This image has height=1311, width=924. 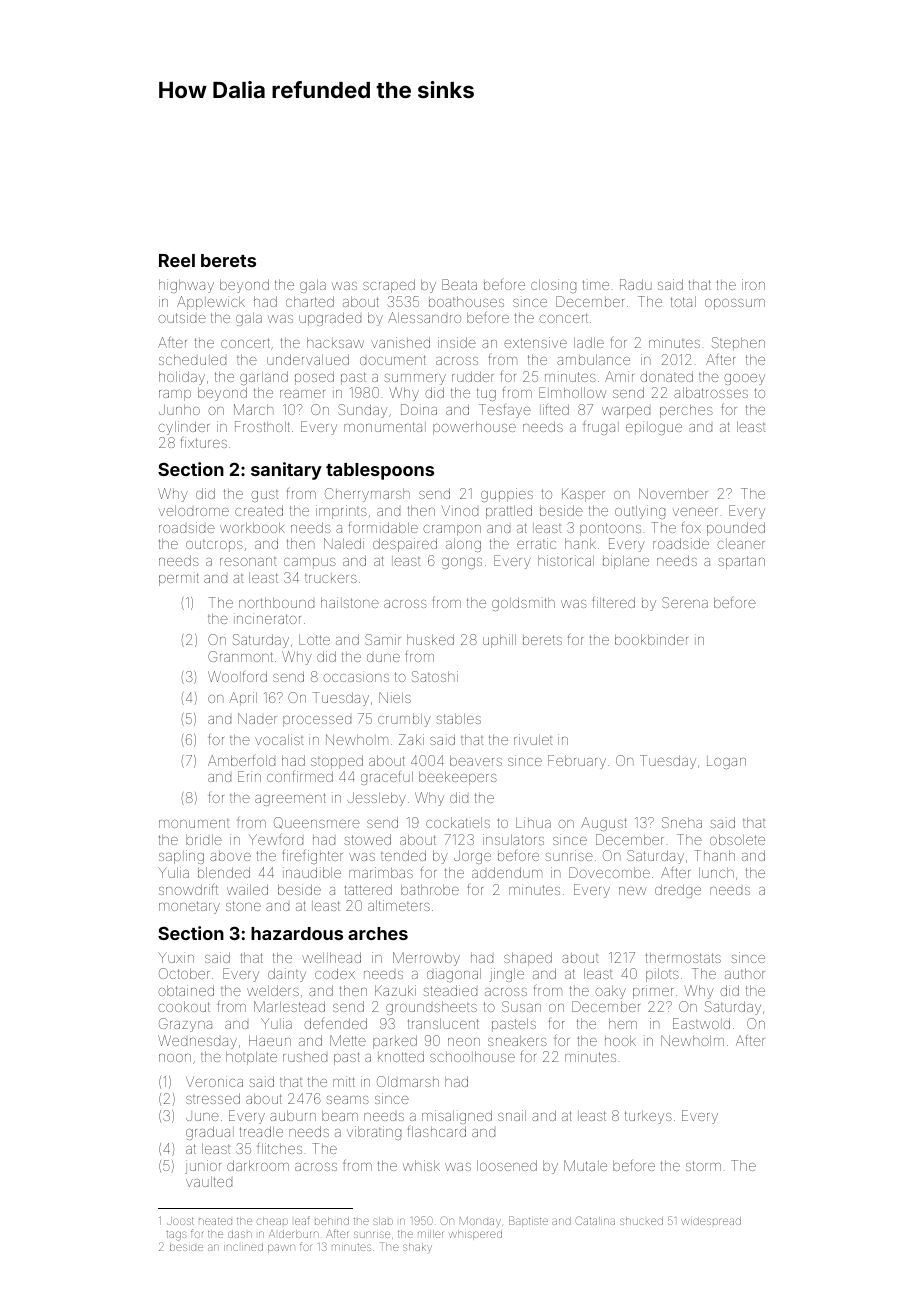 I want to click on Logan, so click(x=726, y=762).
